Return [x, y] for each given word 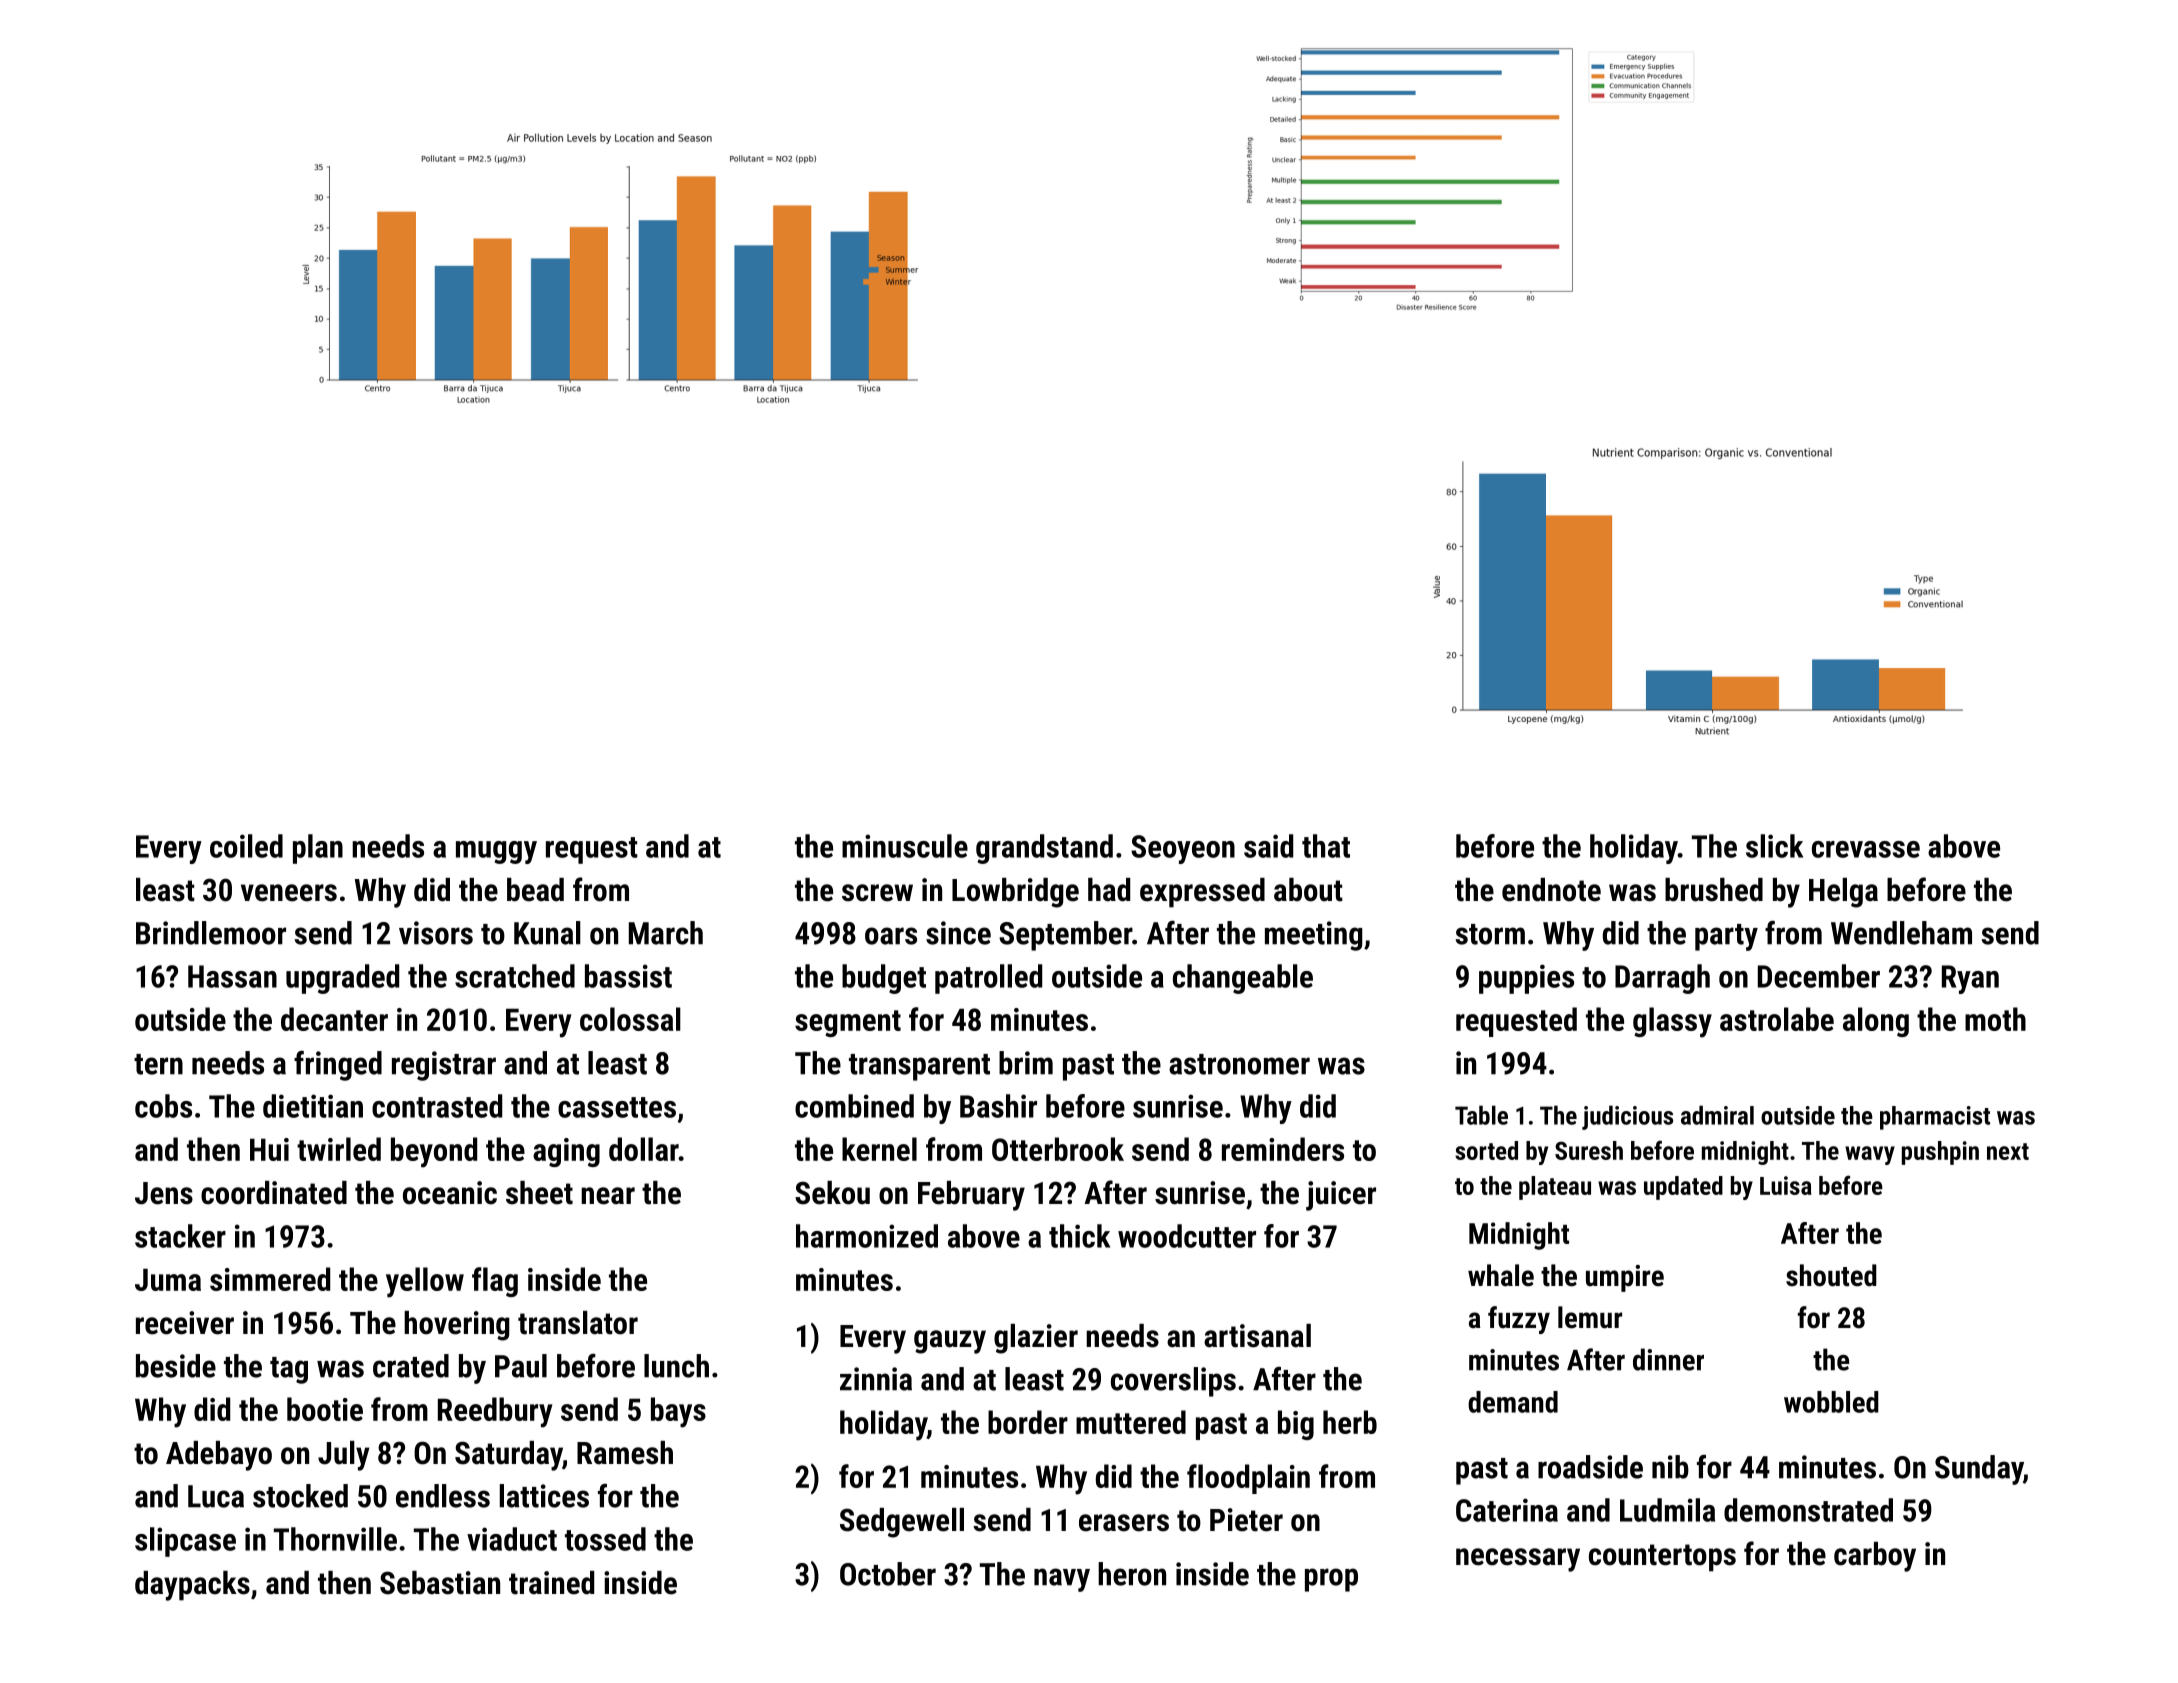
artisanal [1257, 1336]
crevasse [1866, 849]
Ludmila [1667, 1510]
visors [436, 933]
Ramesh [625, 1453]
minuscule [905, 846]
